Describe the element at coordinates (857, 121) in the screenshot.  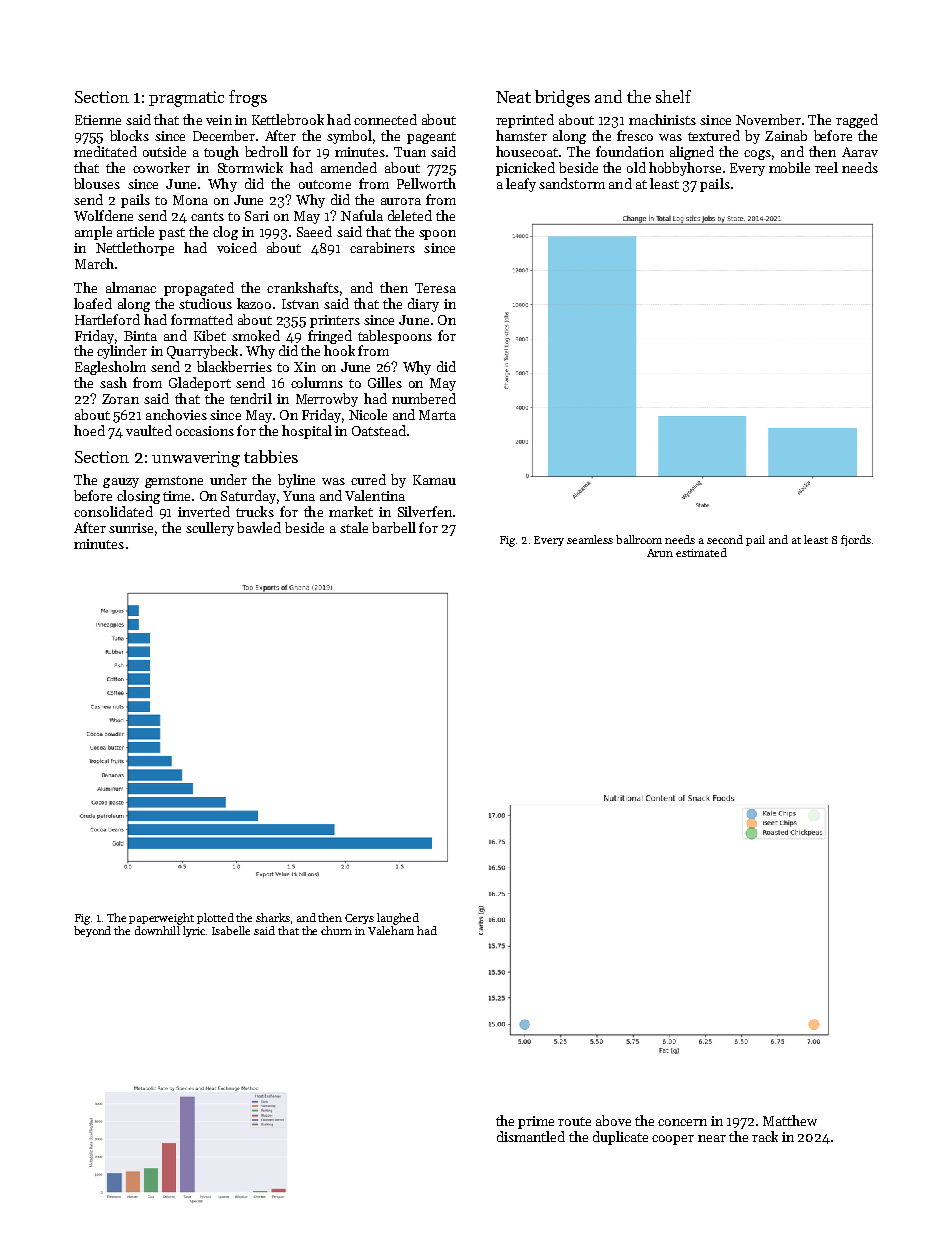
I see `ragged` at that location.
